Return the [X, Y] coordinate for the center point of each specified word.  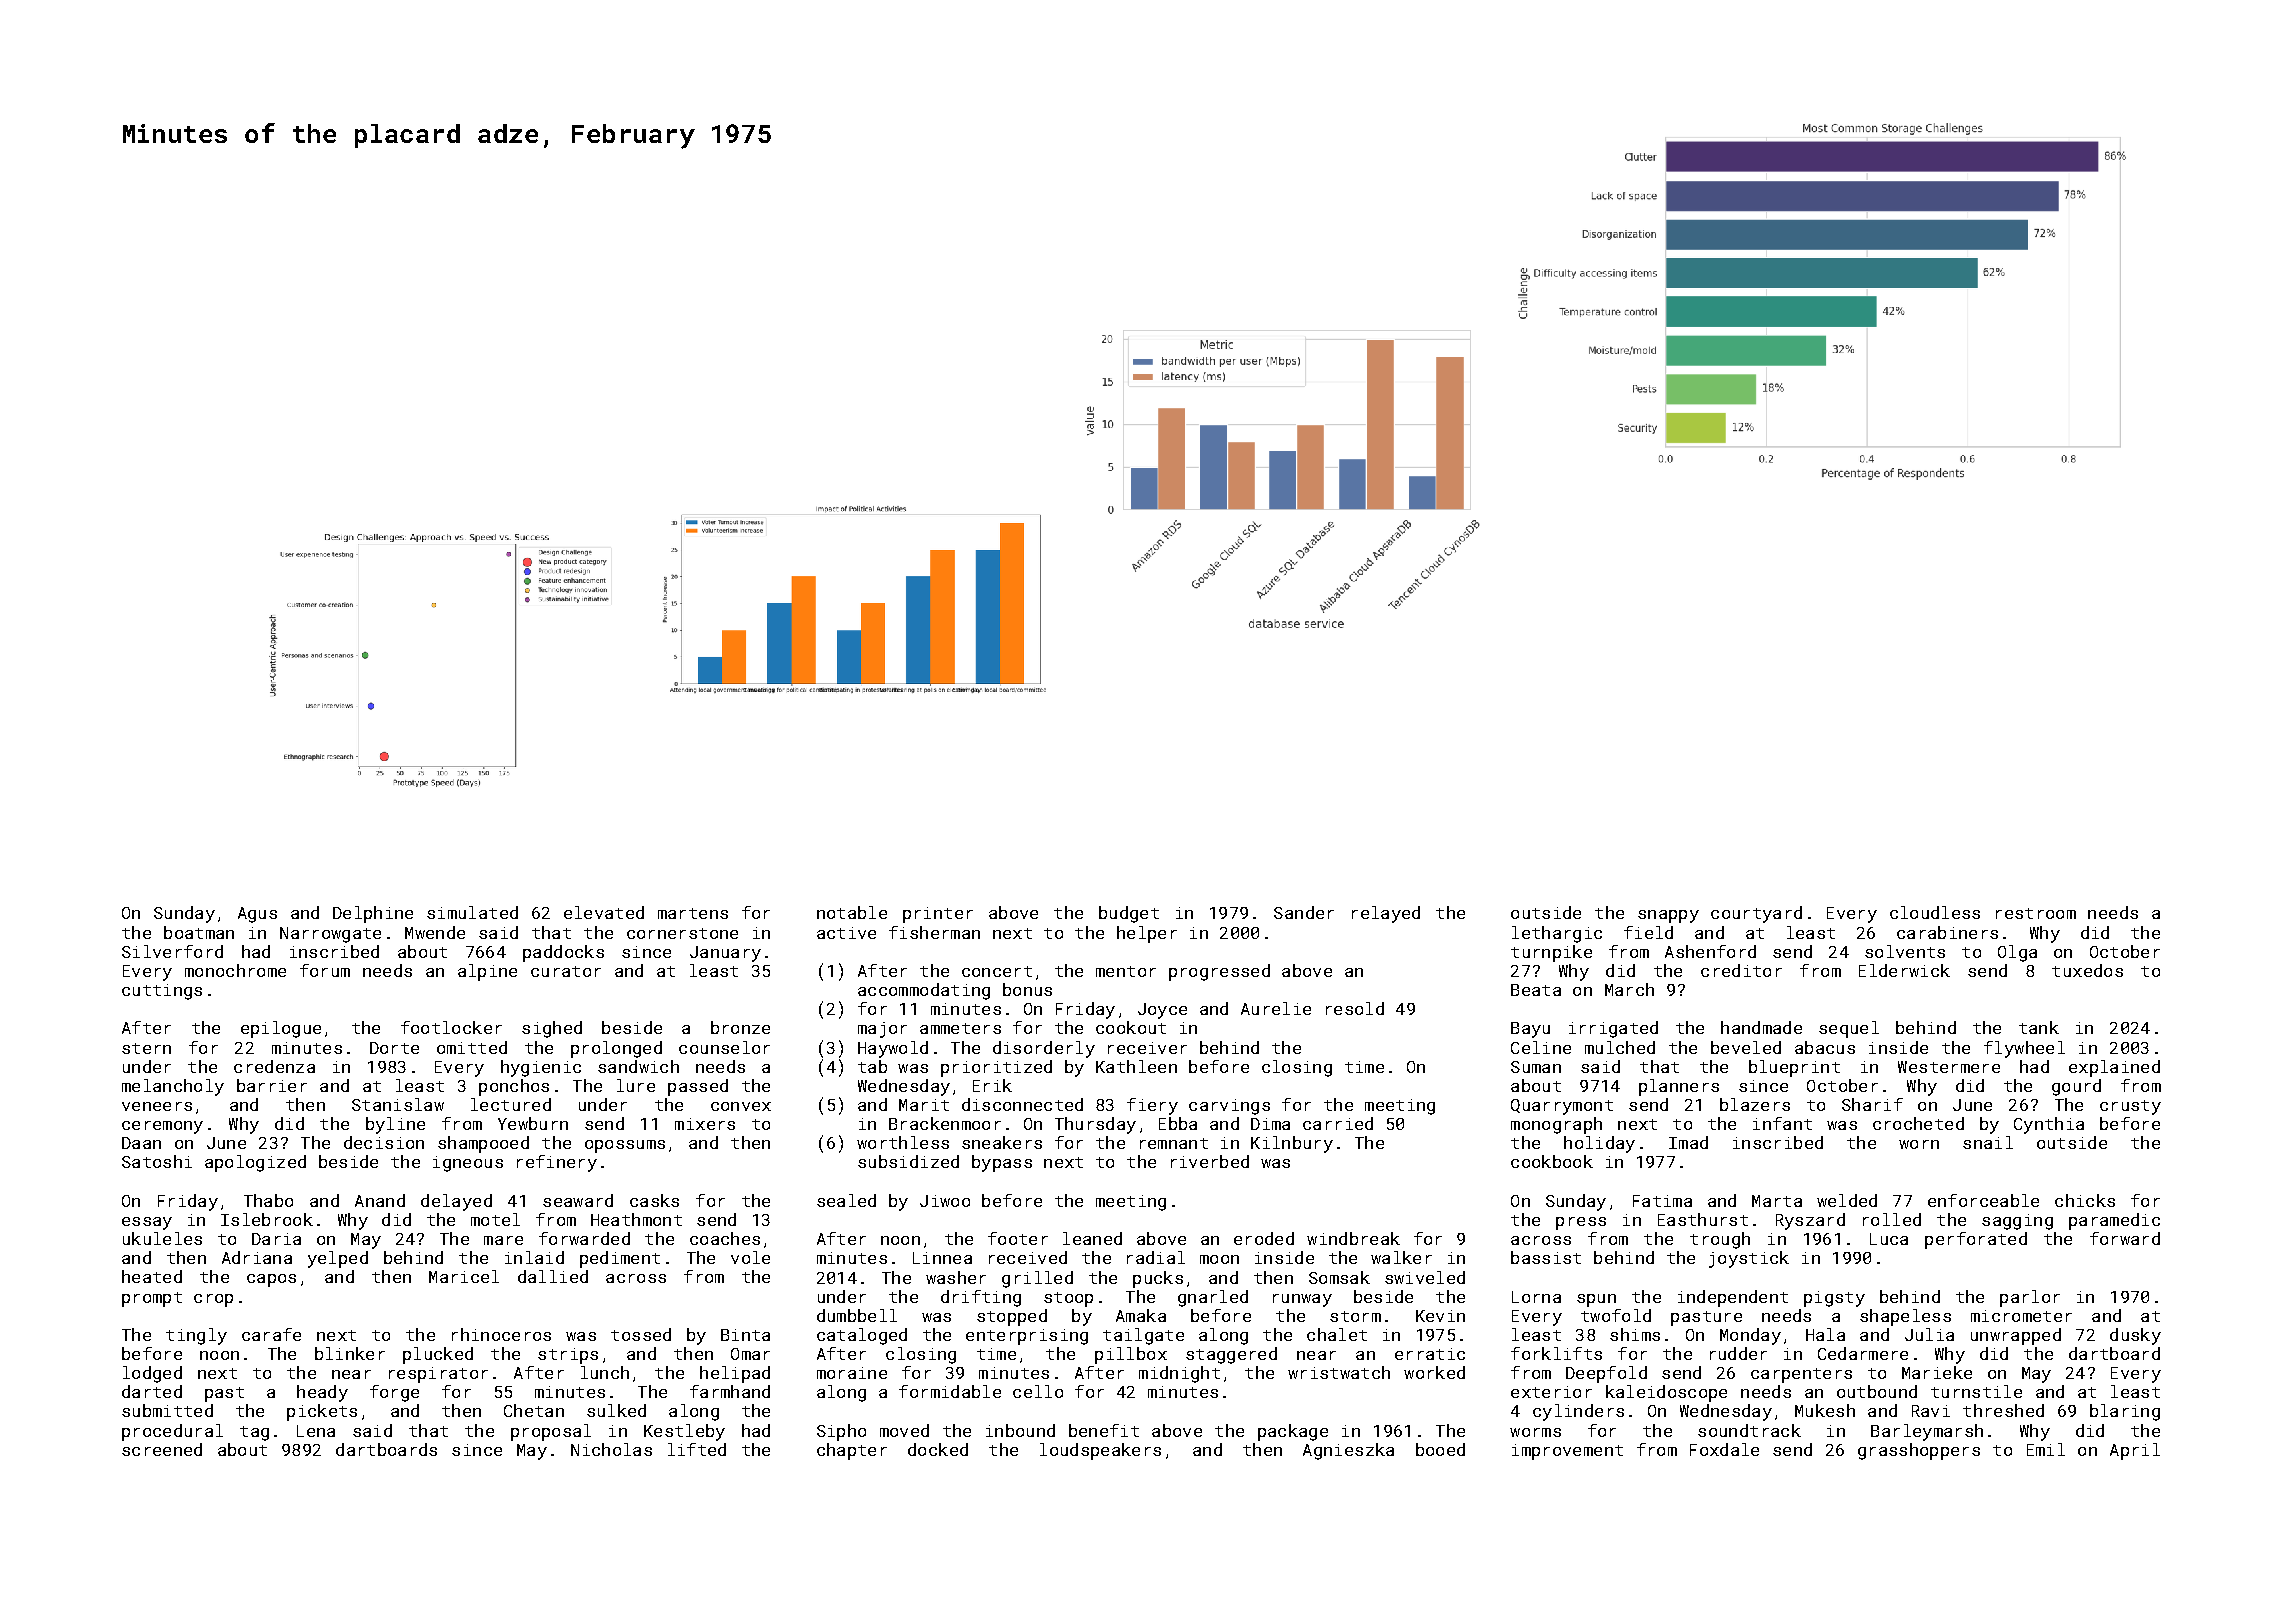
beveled [1746, 1047]
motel [495, 1219]
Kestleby [684, 1432]
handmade [1761, 1027]
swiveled [1425, 1277]
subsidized [908, 1161]
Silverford [172, 951]
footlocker [451, 1027]
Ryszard [1810, 1221]
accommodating [924, 991]
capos [271, 1280]
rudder [1738, 1353]
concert [997, 971]
